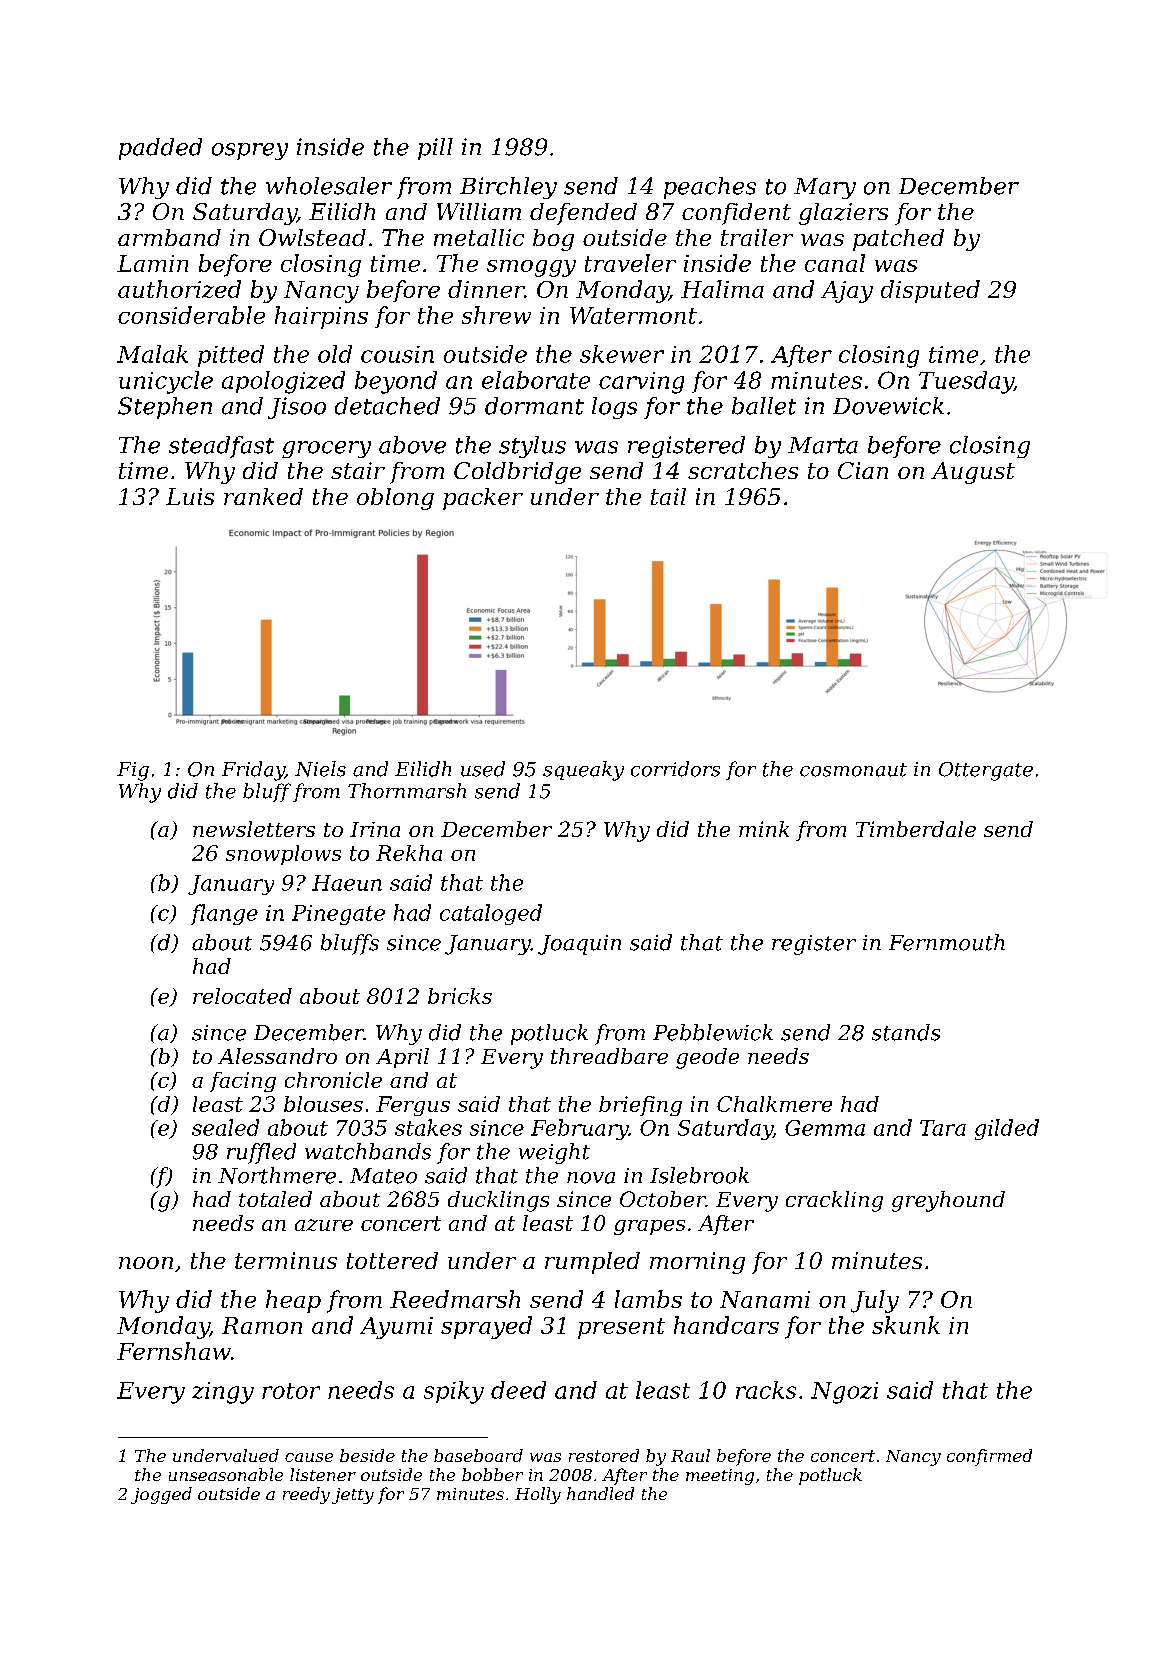 This screenshot has height=1654, width=1165. Describe the element at coordinates (825, 188) in the screenshot. I see `Mary` at that location.
